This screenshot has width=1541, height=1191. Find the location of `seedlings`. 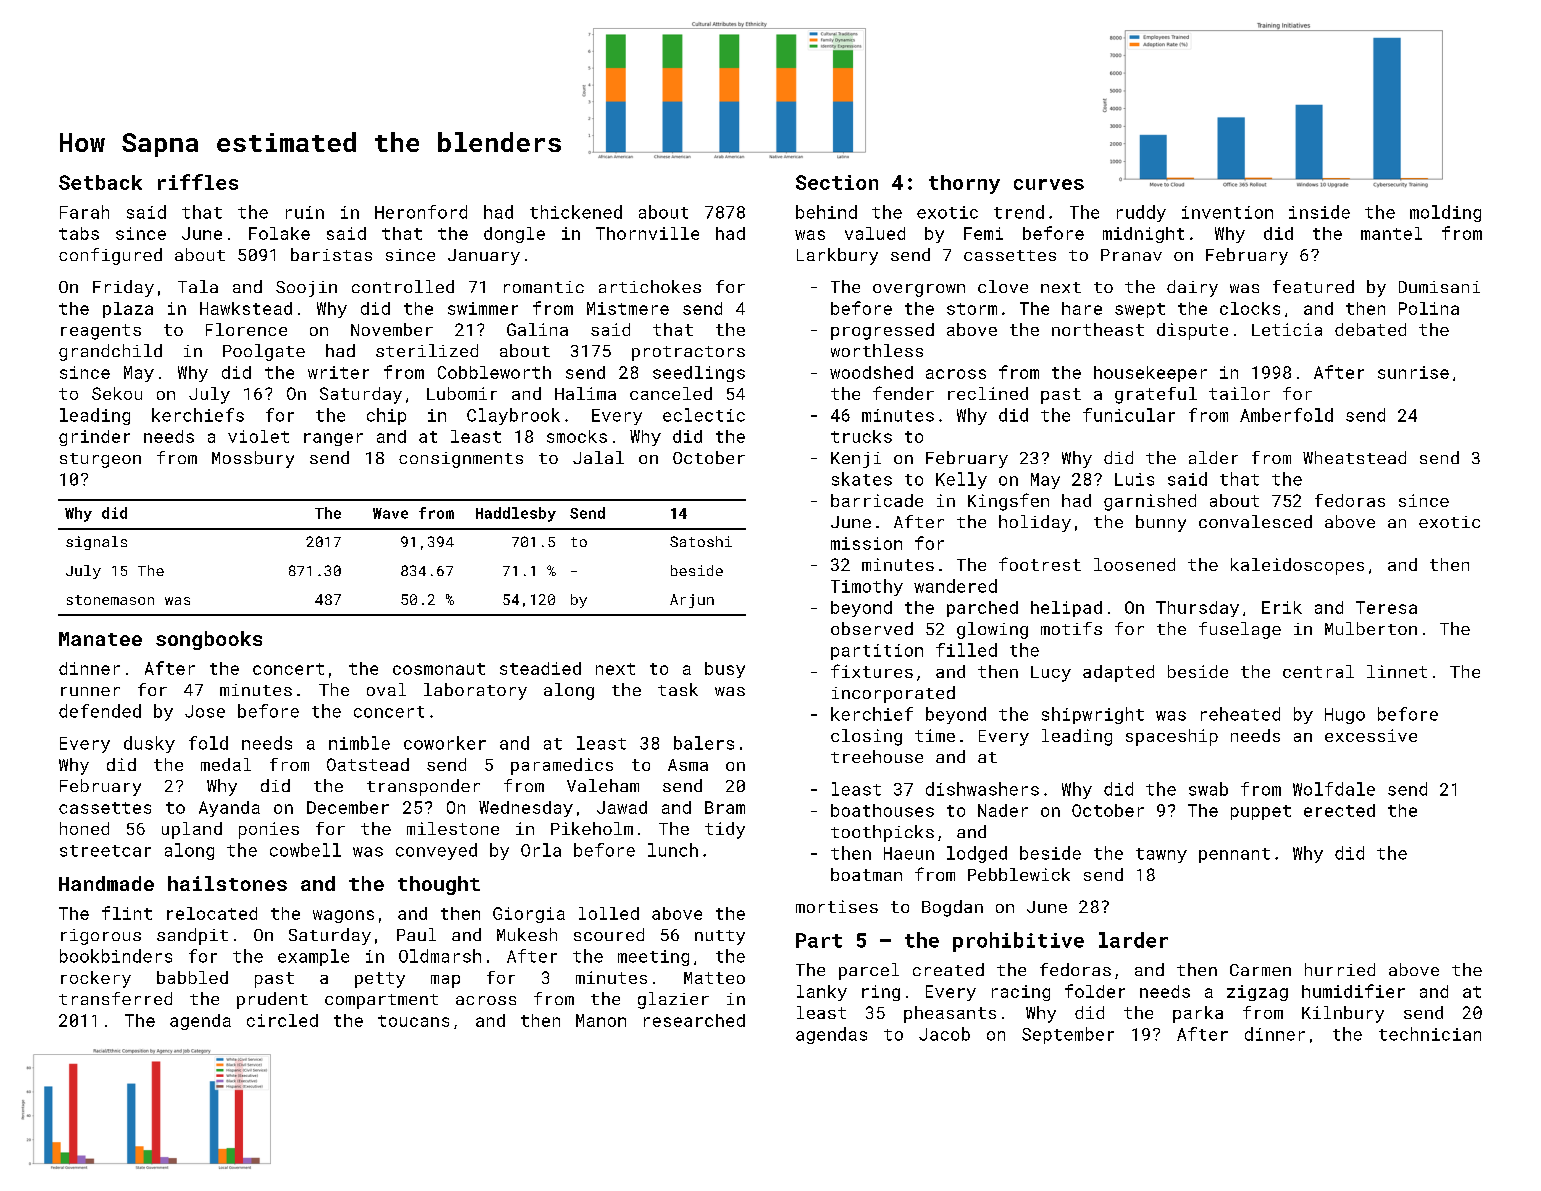

seedlings is located at coordinates (699, 374).
